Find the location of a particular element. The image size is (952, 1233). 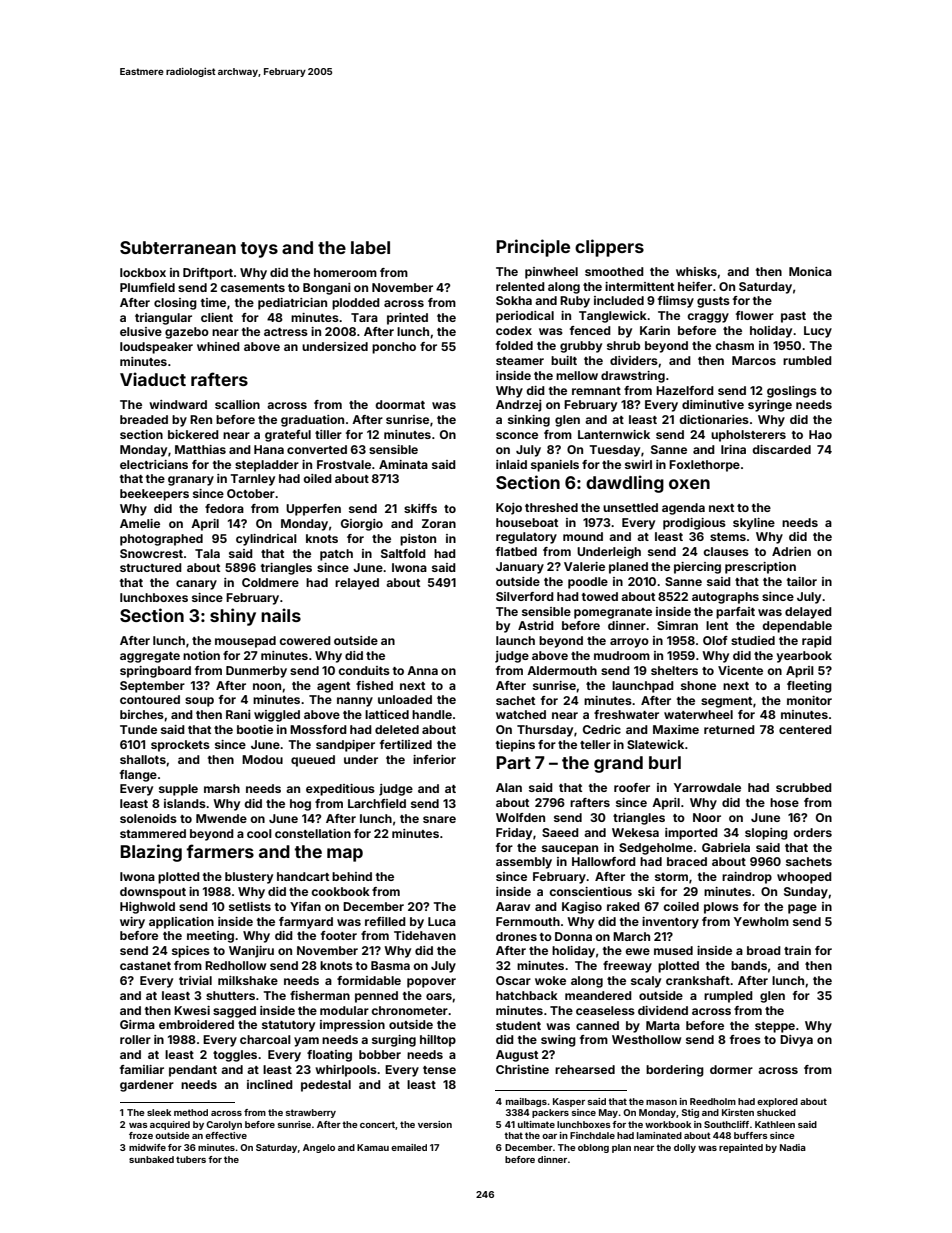

emailed is located at coordinates (409, 1147).
